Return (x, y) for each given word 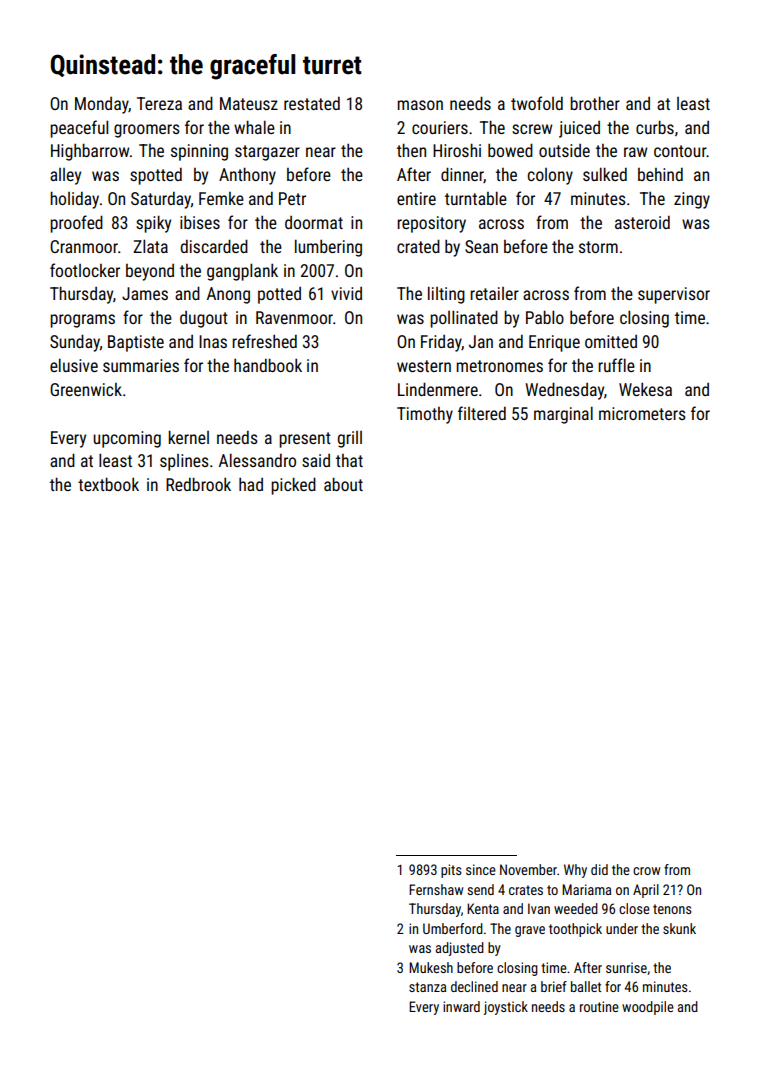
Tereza (159, 103)
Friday (441, 343)
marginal (563, 415)
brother (595, 103)
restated (312, 103)
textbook (108, 484)
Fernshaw (436, 889)
